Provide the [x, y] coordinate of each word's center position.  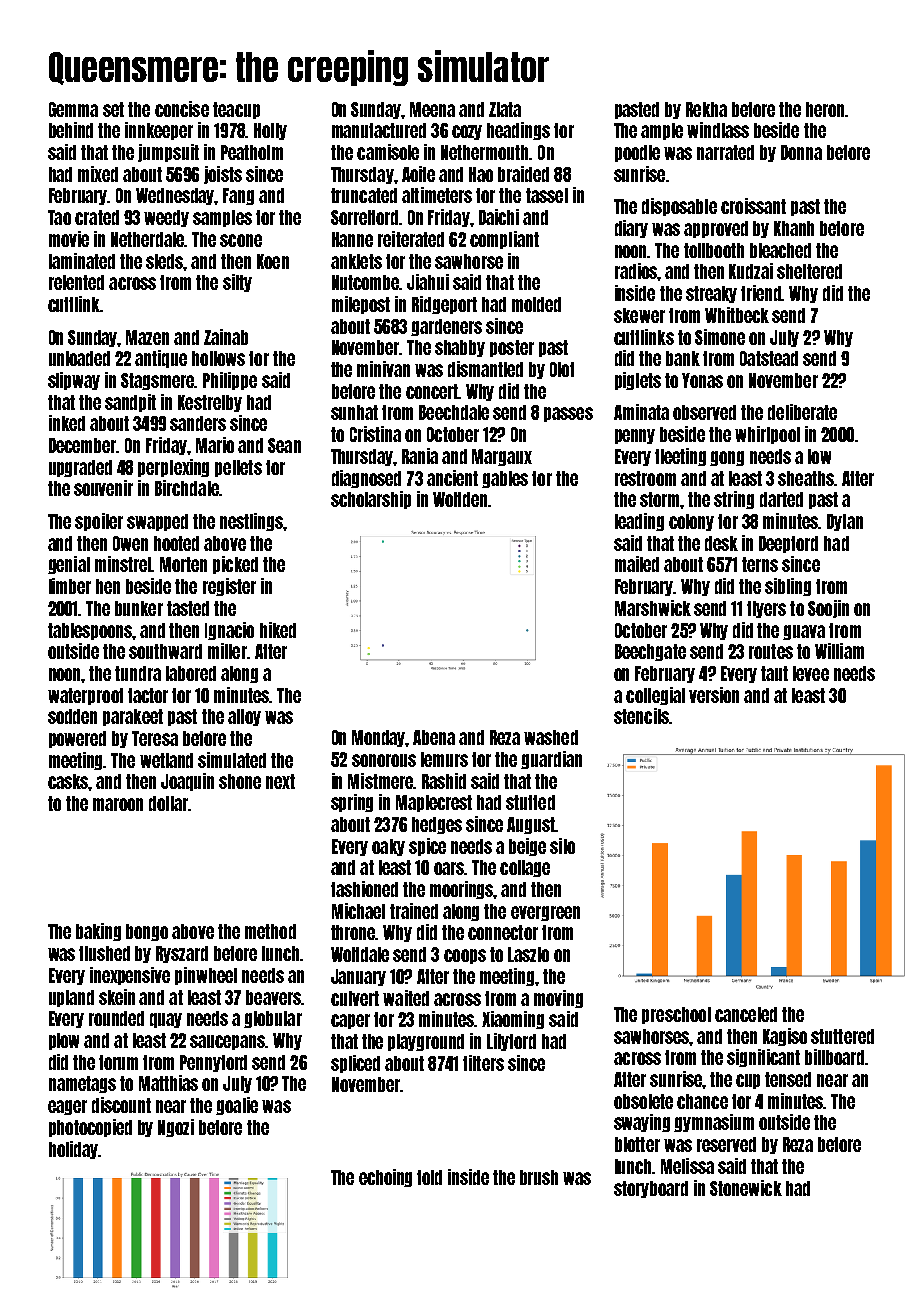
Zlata [505, 109]
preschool [676, 1015]
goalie [237, 1106]
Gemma [73, 109]
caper [350, 1021]
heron [825, 109]
